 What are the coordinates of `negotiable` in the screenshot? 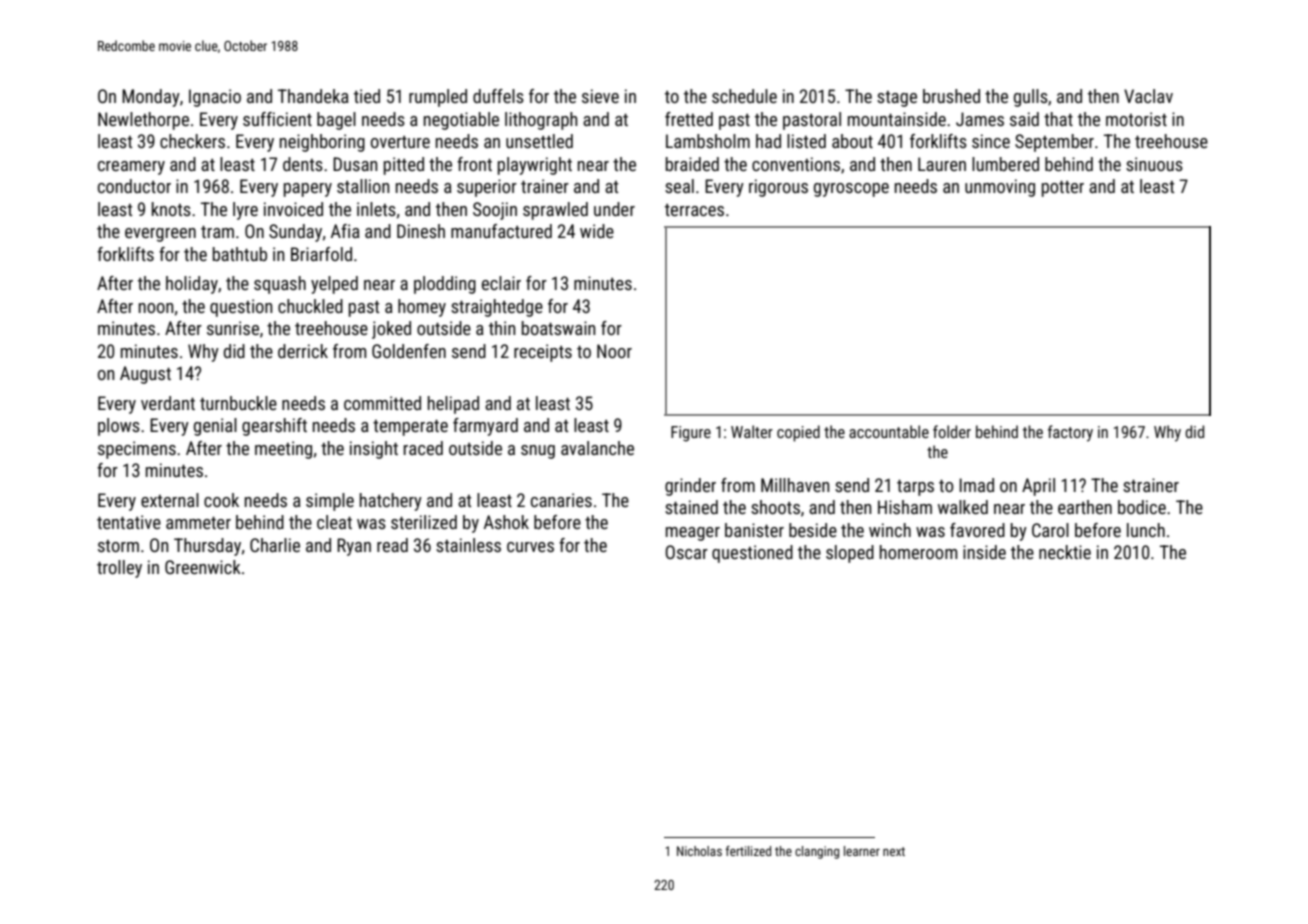 It's located at (461, 121).
